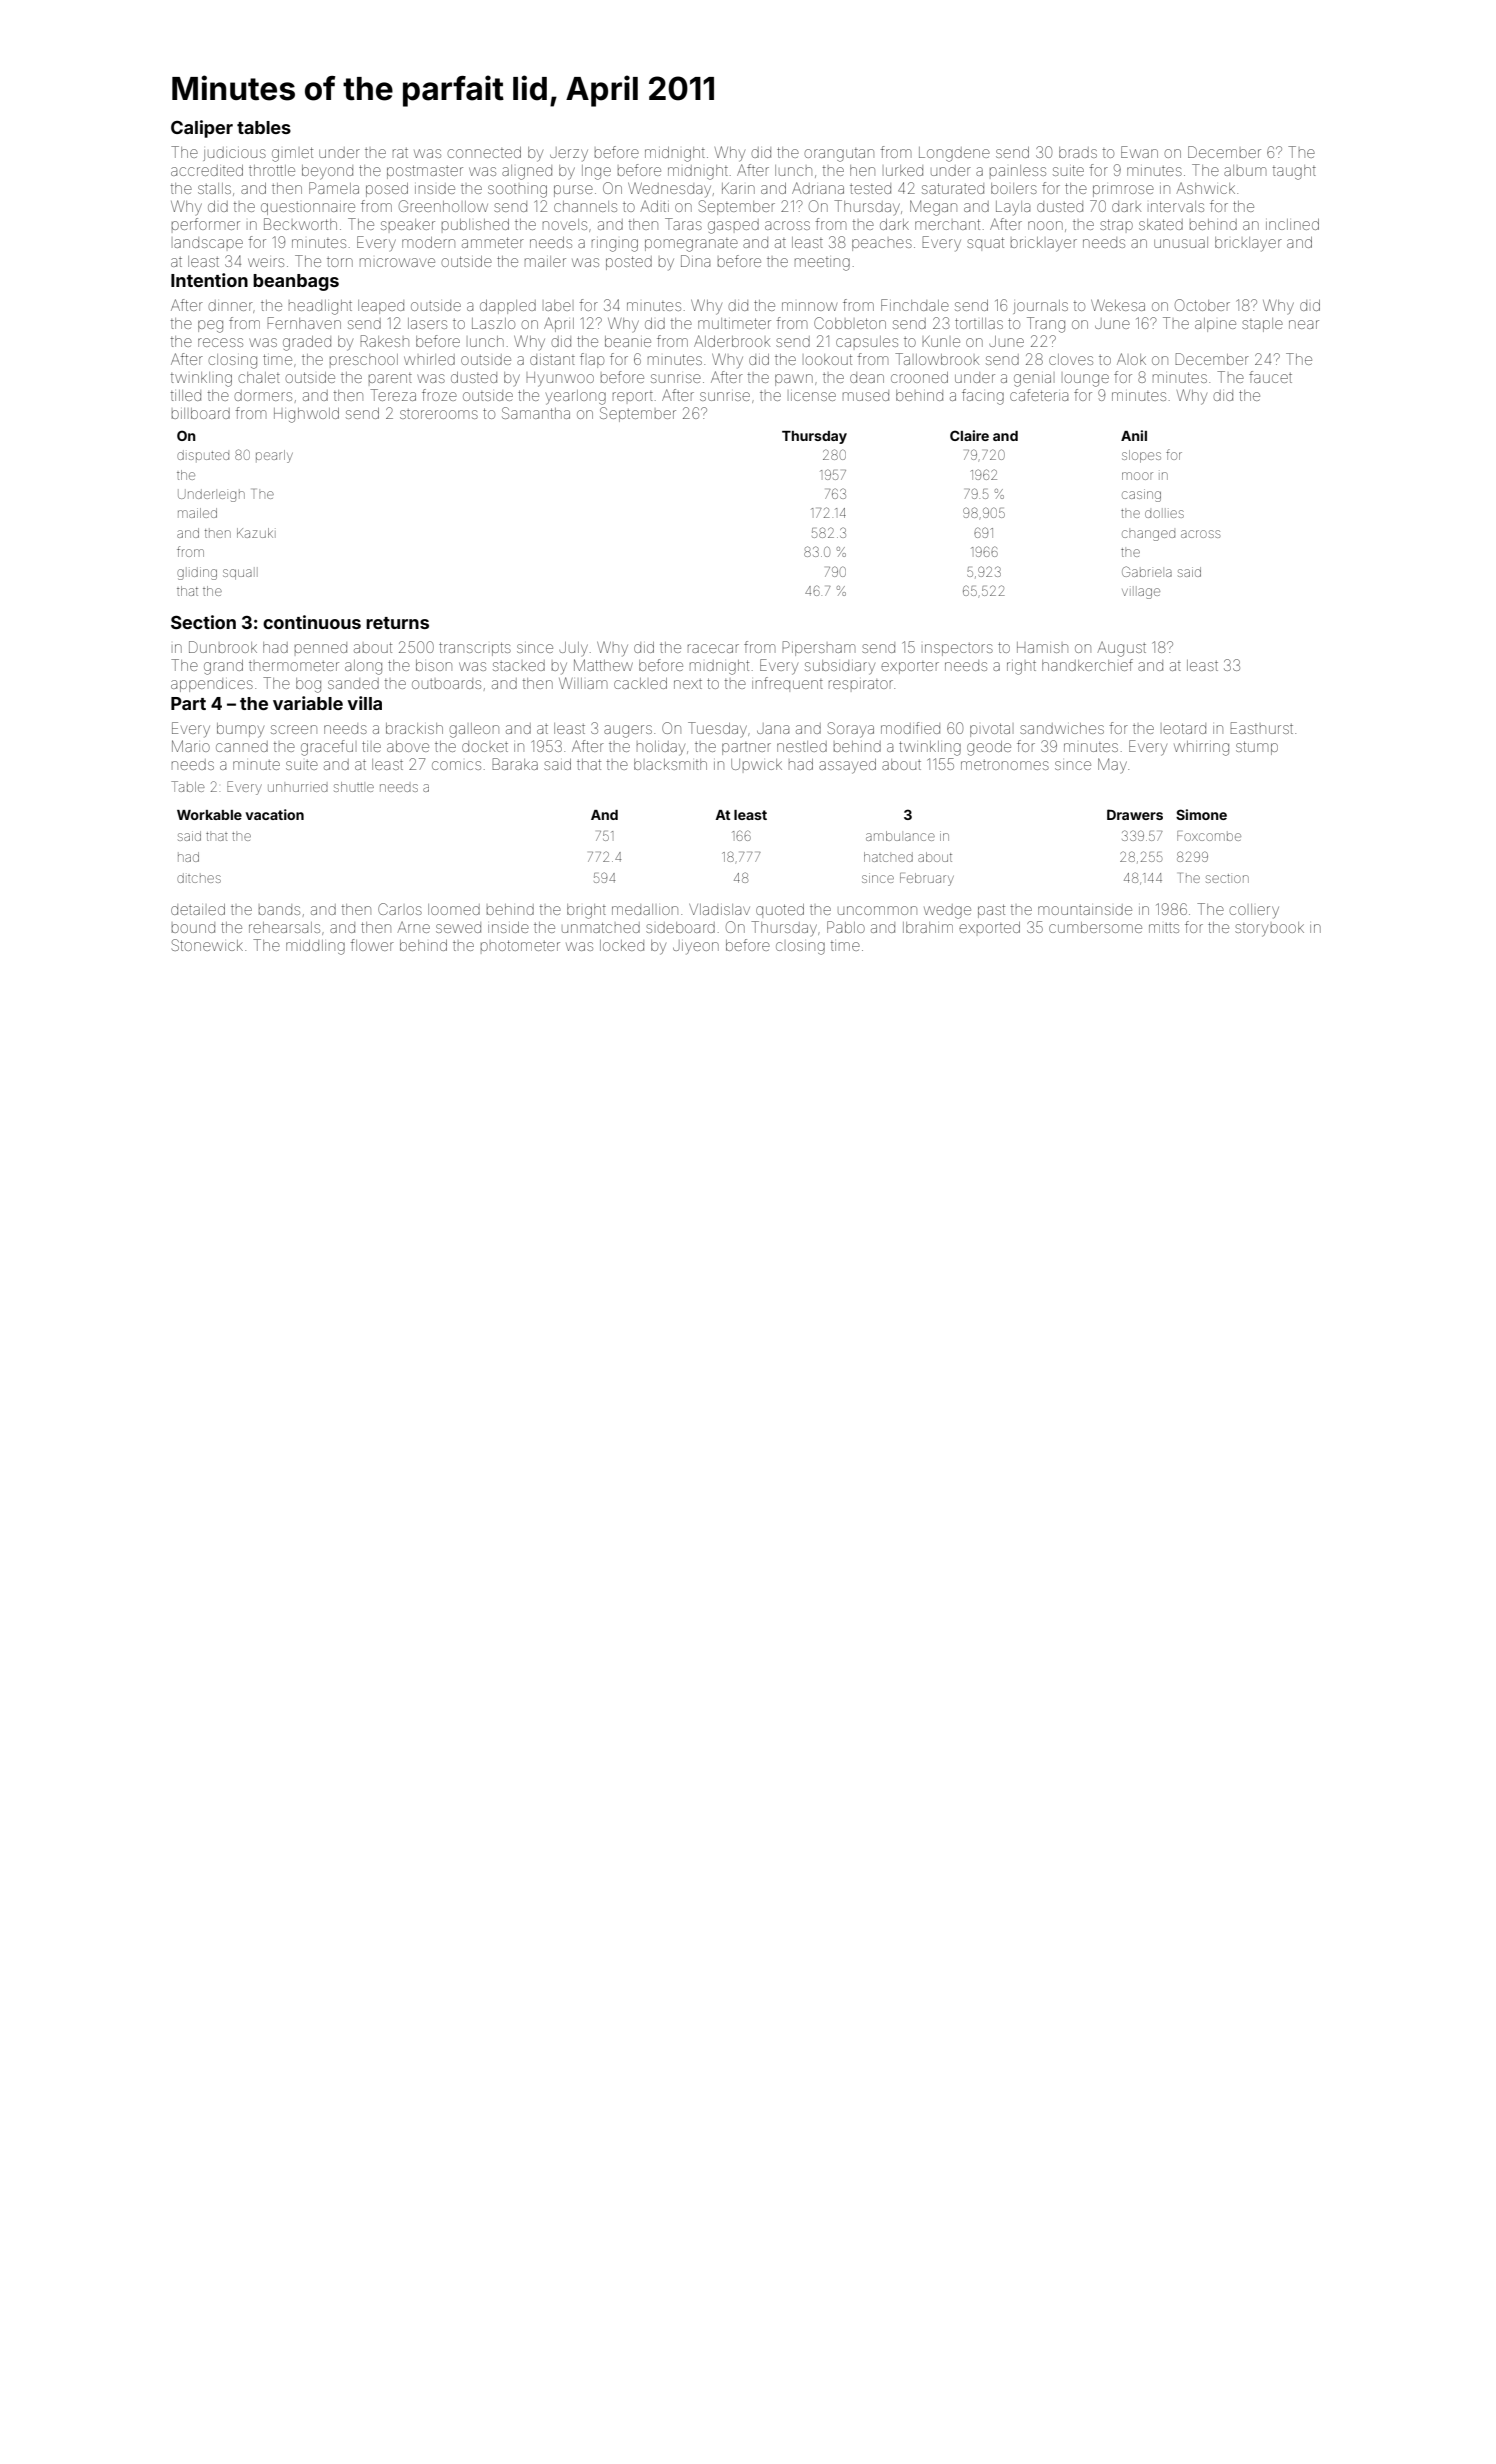 This document has width=1496, height=2464. I want to click on metronomes, so click(1005, 765).
